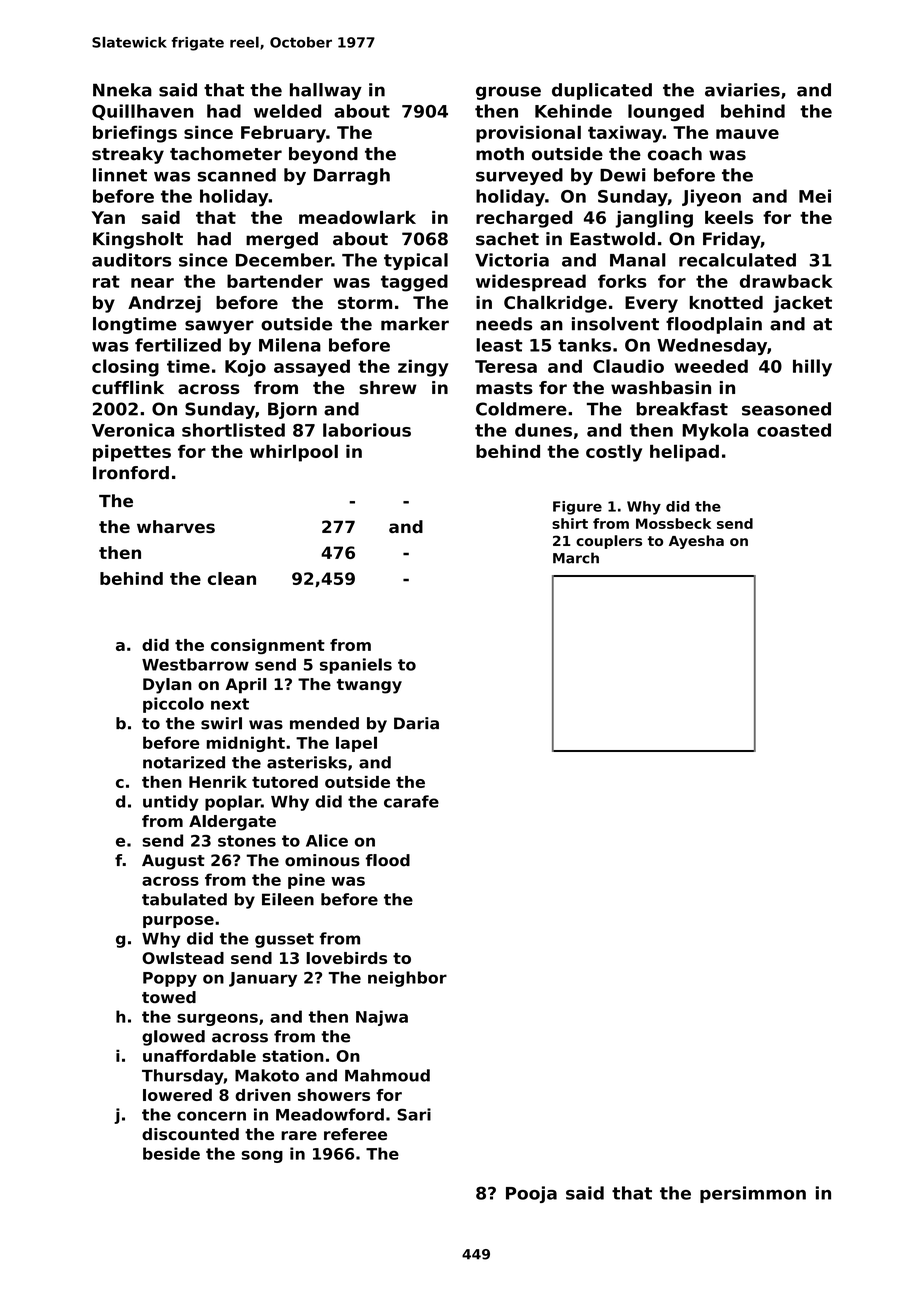  Describe the element at coordinates (407, 979) in the screenshot. I see `neighbor` at that location.
